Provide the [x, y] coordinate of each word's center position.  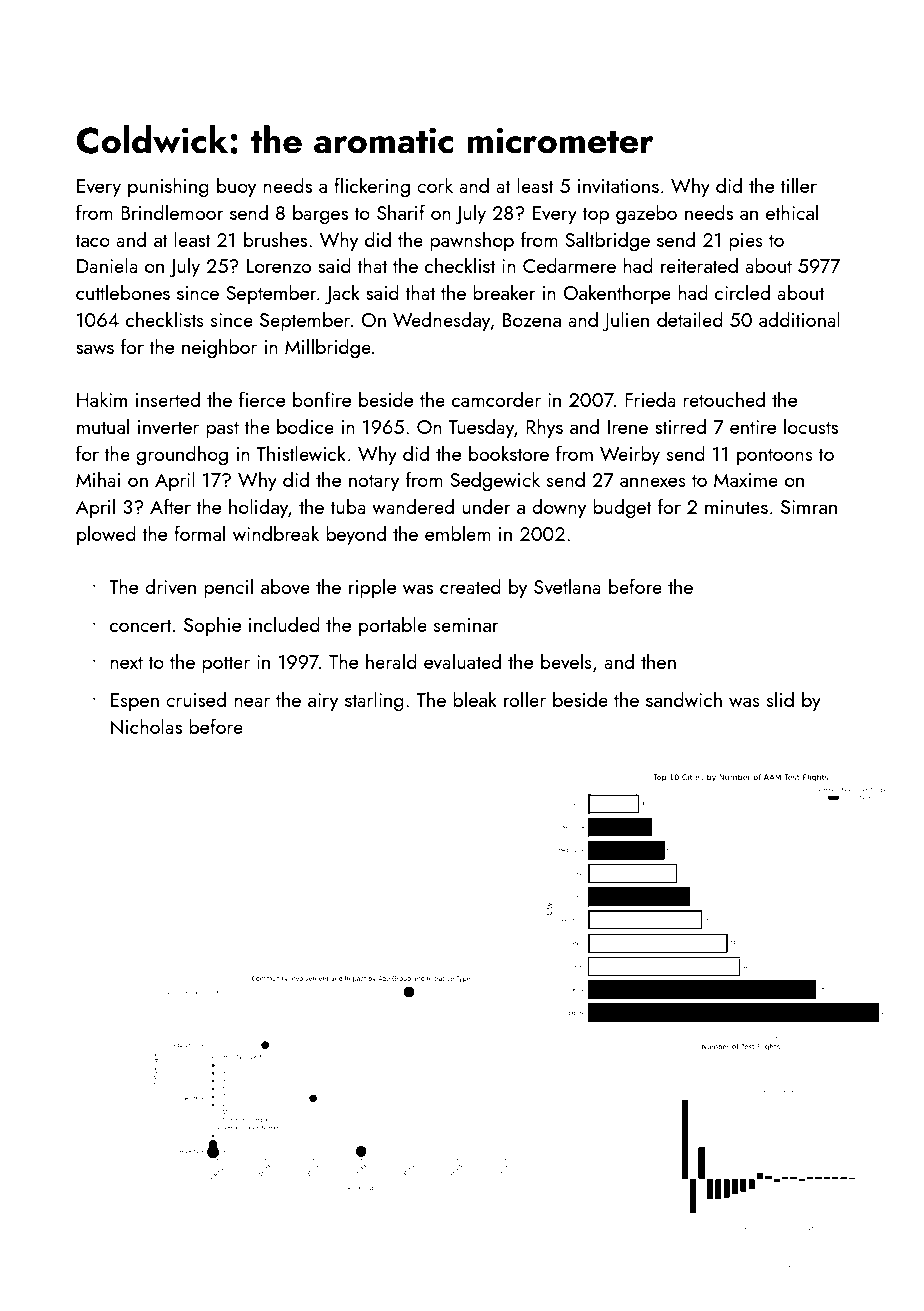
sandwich [684, 699]
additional [799, 319]
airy [323, 702]
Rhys [544, 428]
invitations [618, 186]
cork [435, 185]
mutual [103, 426]
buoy [236, 187]
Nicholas [146, 726]
